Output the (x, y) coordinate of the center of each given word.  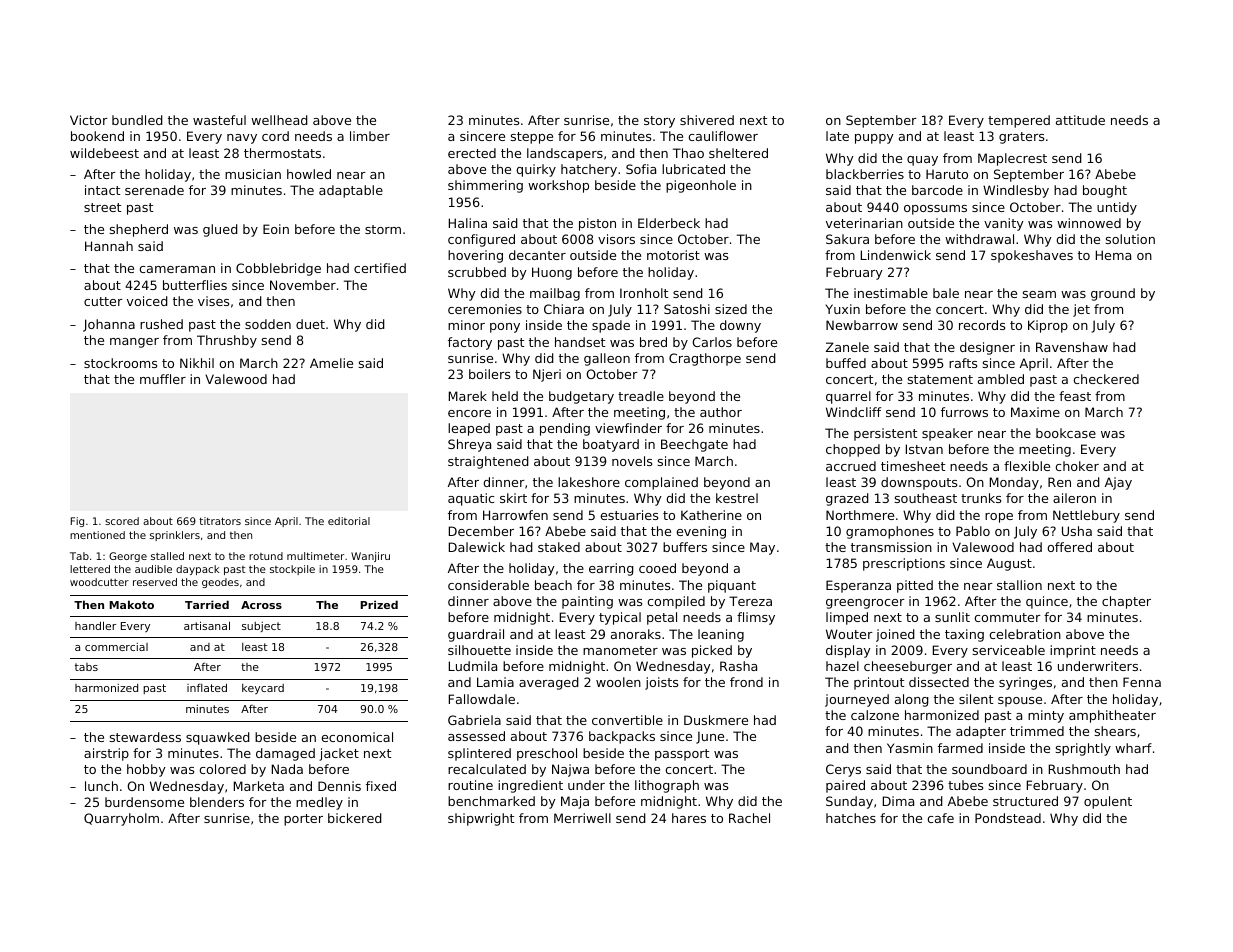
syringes (1025, 683)
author (721, 412)
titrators (220, 521)
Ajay (1118, 483)
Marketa (259, 786)
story (659, 122)
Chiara (564, 309)
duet (310, 324)
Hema (1113, 255)
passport (682, 755)
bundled (137, 120)
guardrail (476, 635)
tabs (86, 667)
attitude (1080, 120)
